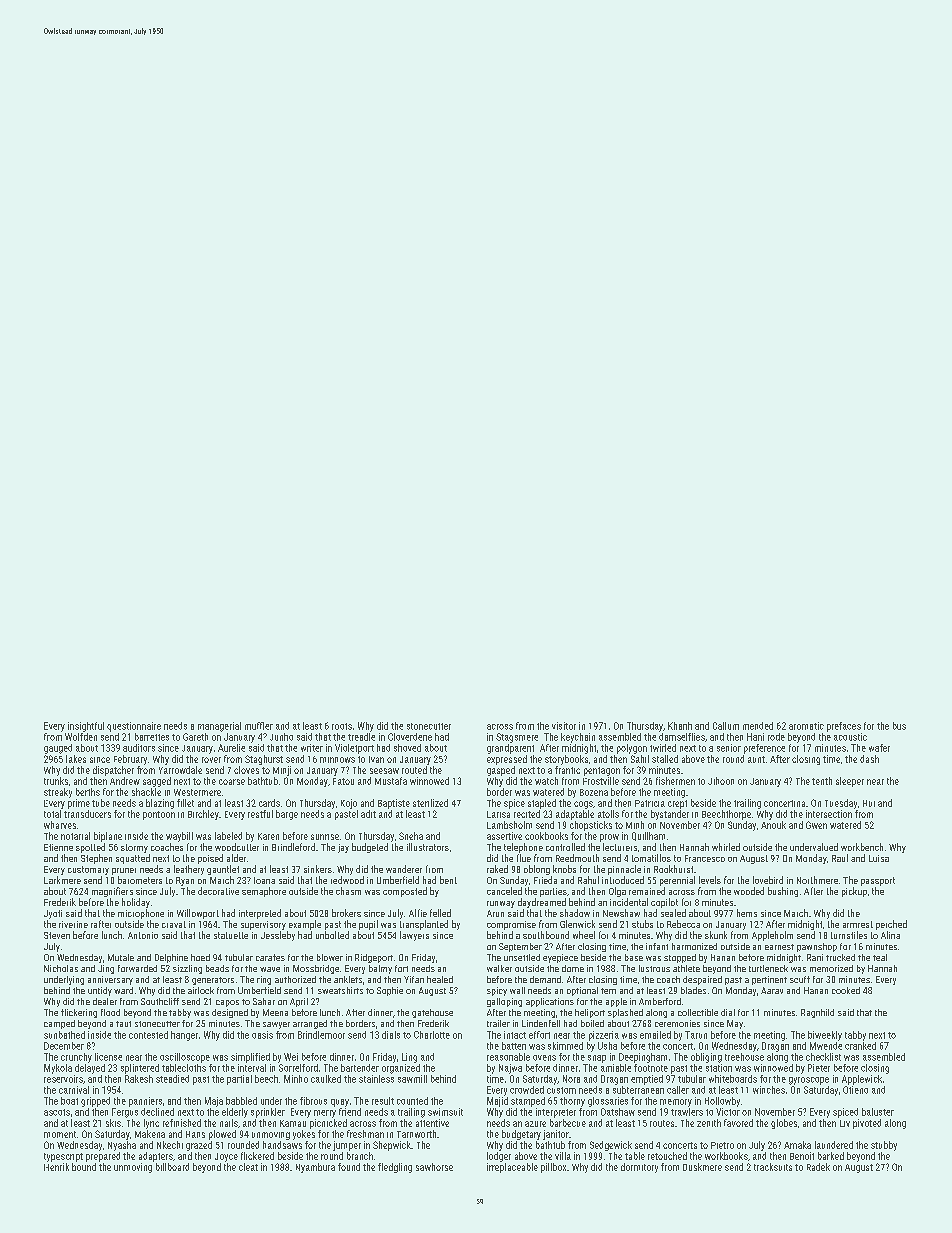 This document has height=1233, width=952. What do you see at coordinates (293, 1123) in the document?
I see `Kamau` at bounding box center [293, 1123].
